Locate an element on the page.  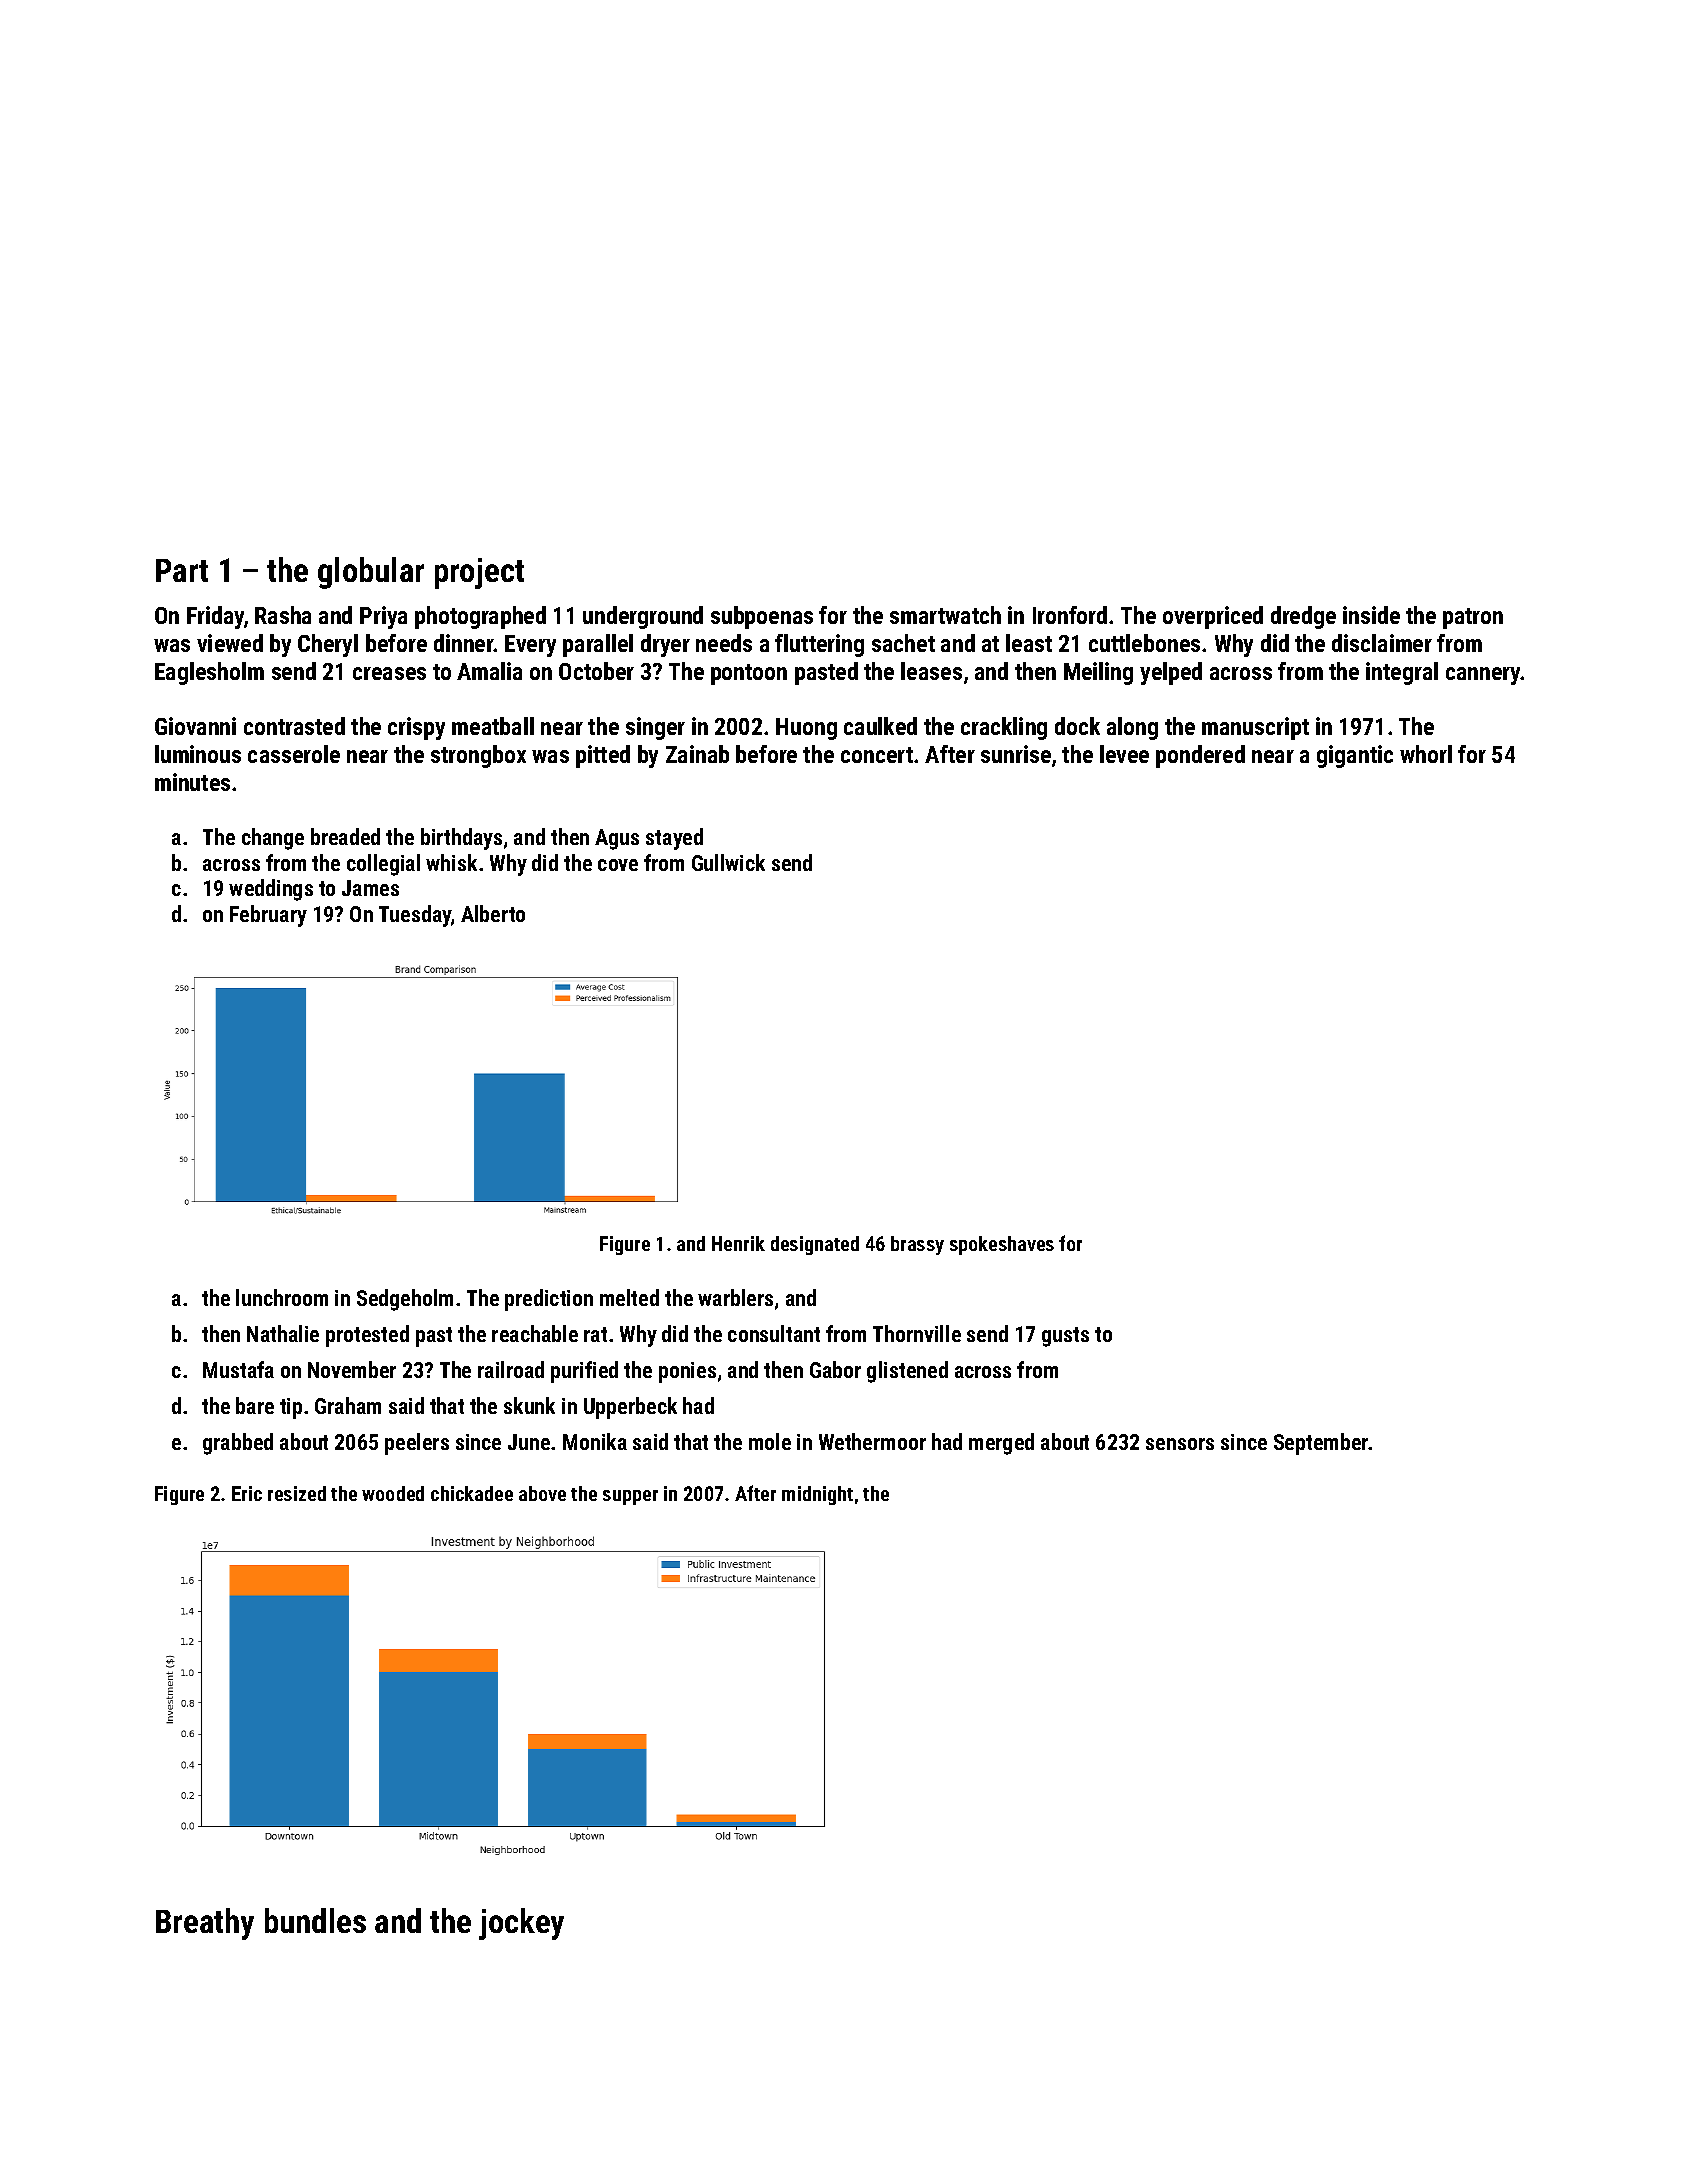
cove is located at coordinates (618, 865).
